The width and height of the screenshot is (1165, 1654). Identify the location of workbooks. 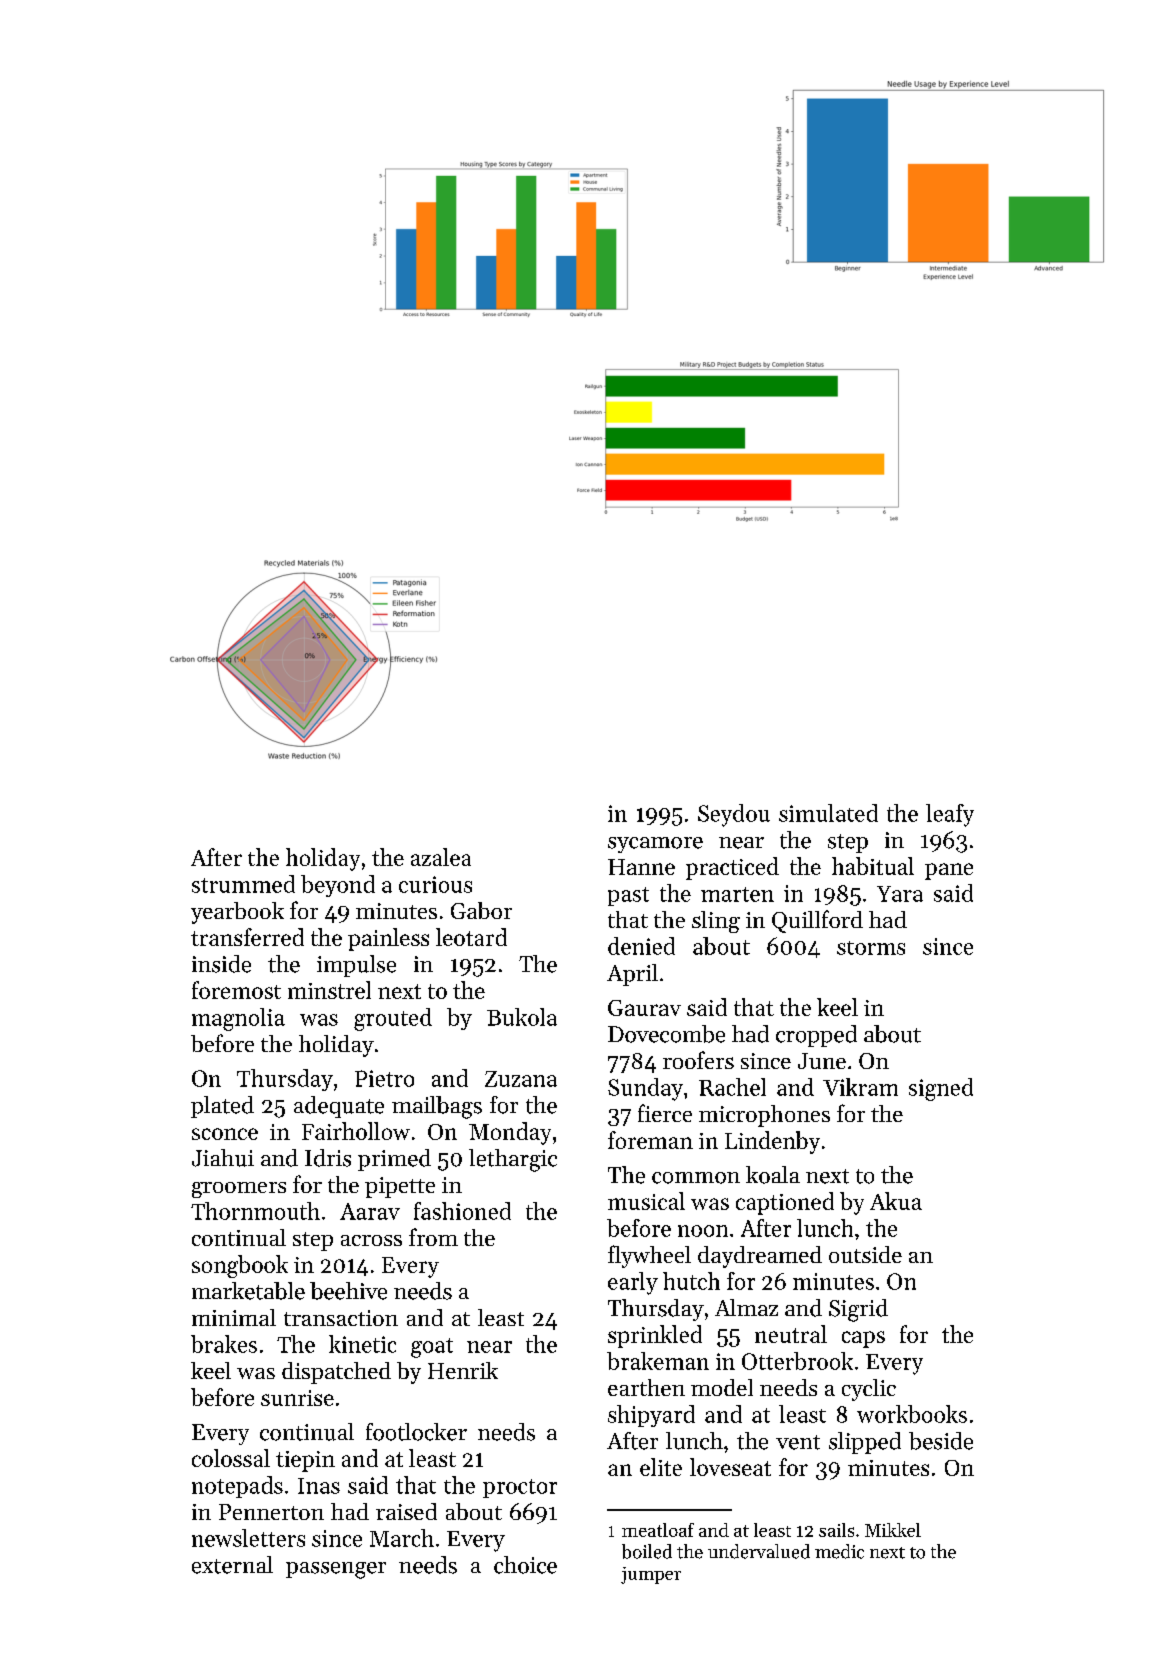
(912, 1414).
